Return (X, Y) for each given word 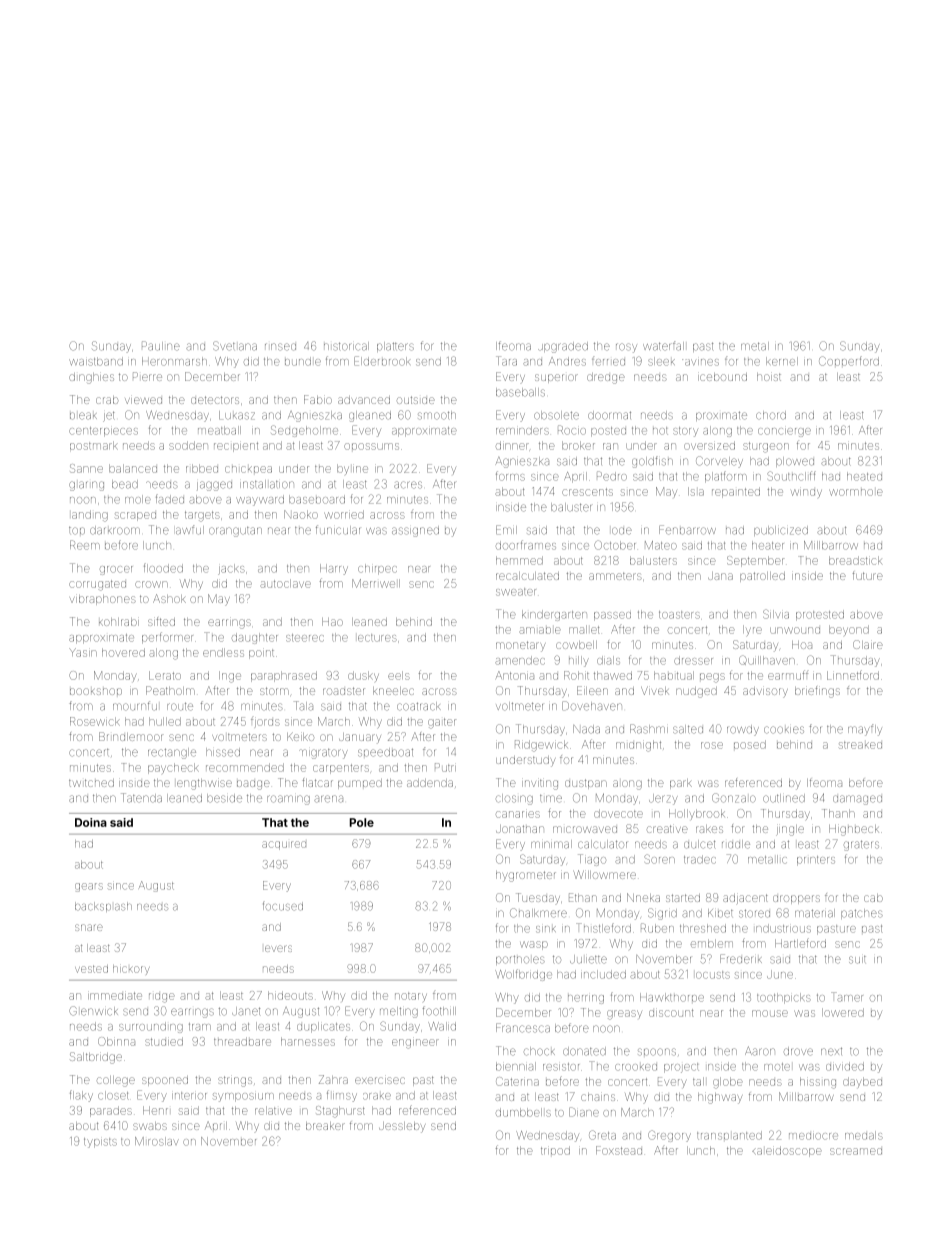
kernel (782, 361)
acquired (284, 845)
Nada (586, 729)
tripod (555, 1150)
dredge (605, 378)
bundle (303, 361)
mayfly (865, 730)
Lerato (165, 675)
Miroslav (157, 1141)
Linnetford (853, 675)
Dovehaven (592, 706)
